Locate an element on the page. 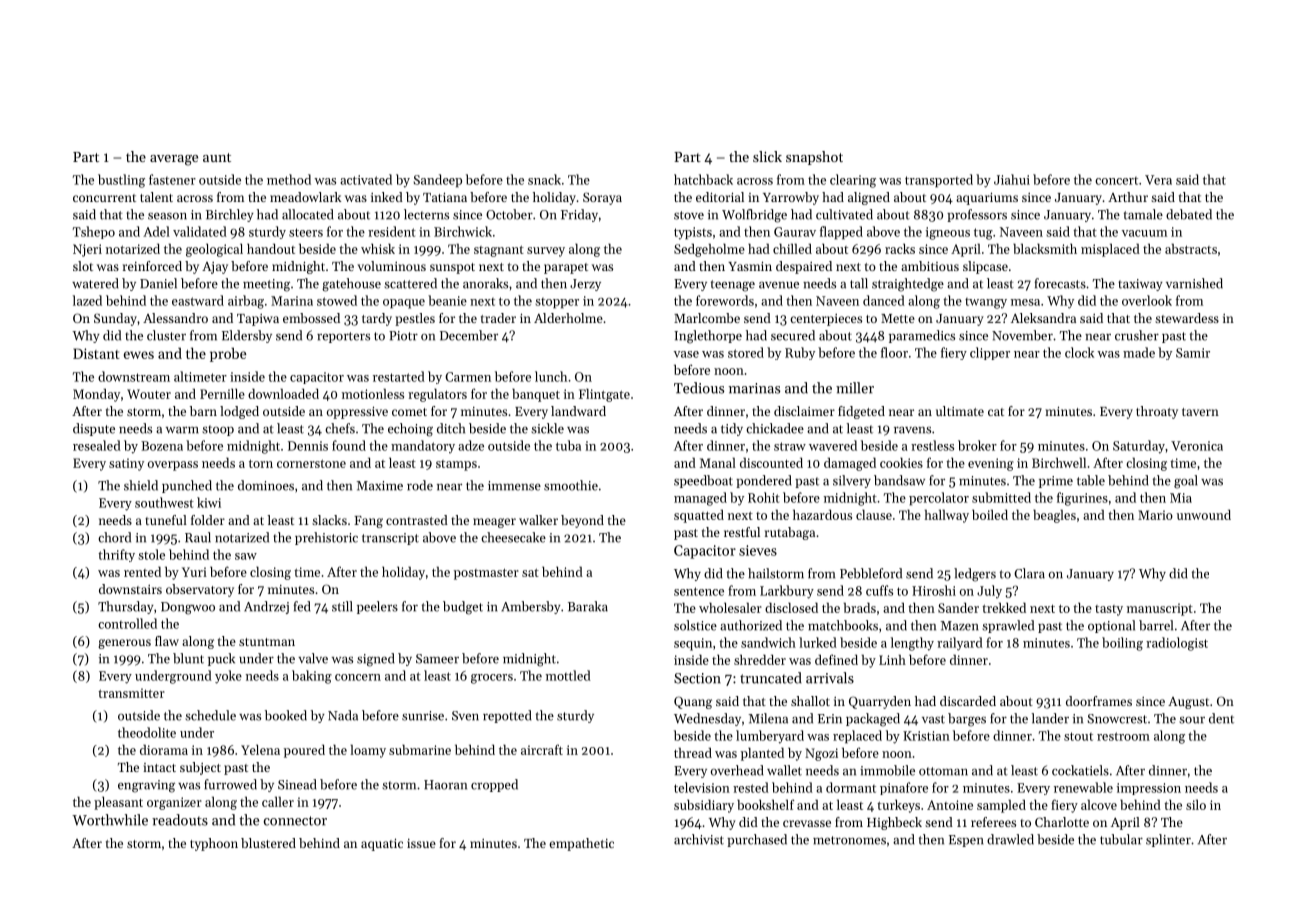  Quang is located at coordinates (693, 702).
